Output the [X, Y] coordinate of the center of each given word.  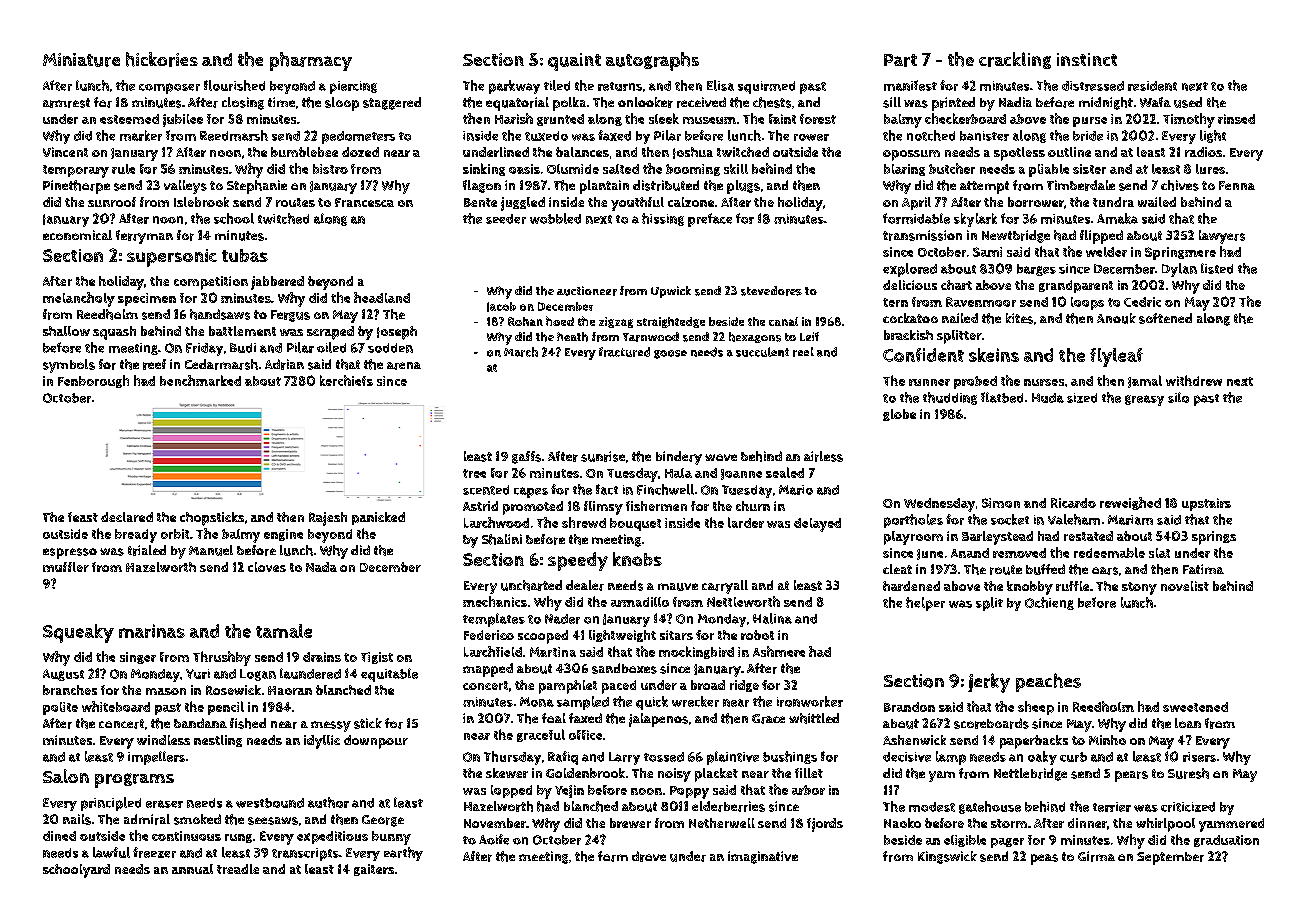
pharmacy [311, 61]
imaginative [763, 857]
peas [1044, 859]
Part [900, 60]
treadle [238, 869]
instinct [1087, 59]
